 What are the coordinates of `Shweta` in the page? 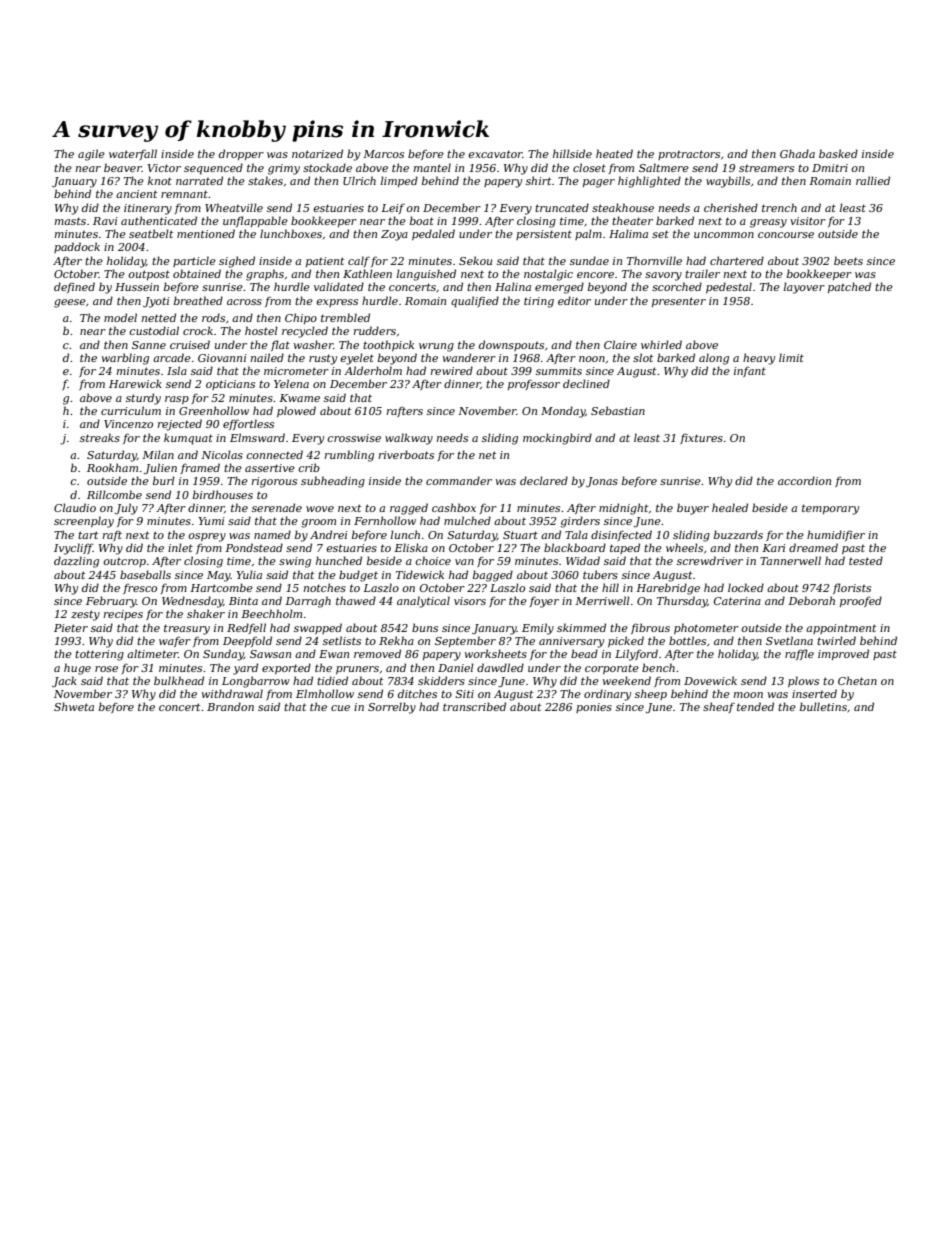 It's located at (74, 706).
